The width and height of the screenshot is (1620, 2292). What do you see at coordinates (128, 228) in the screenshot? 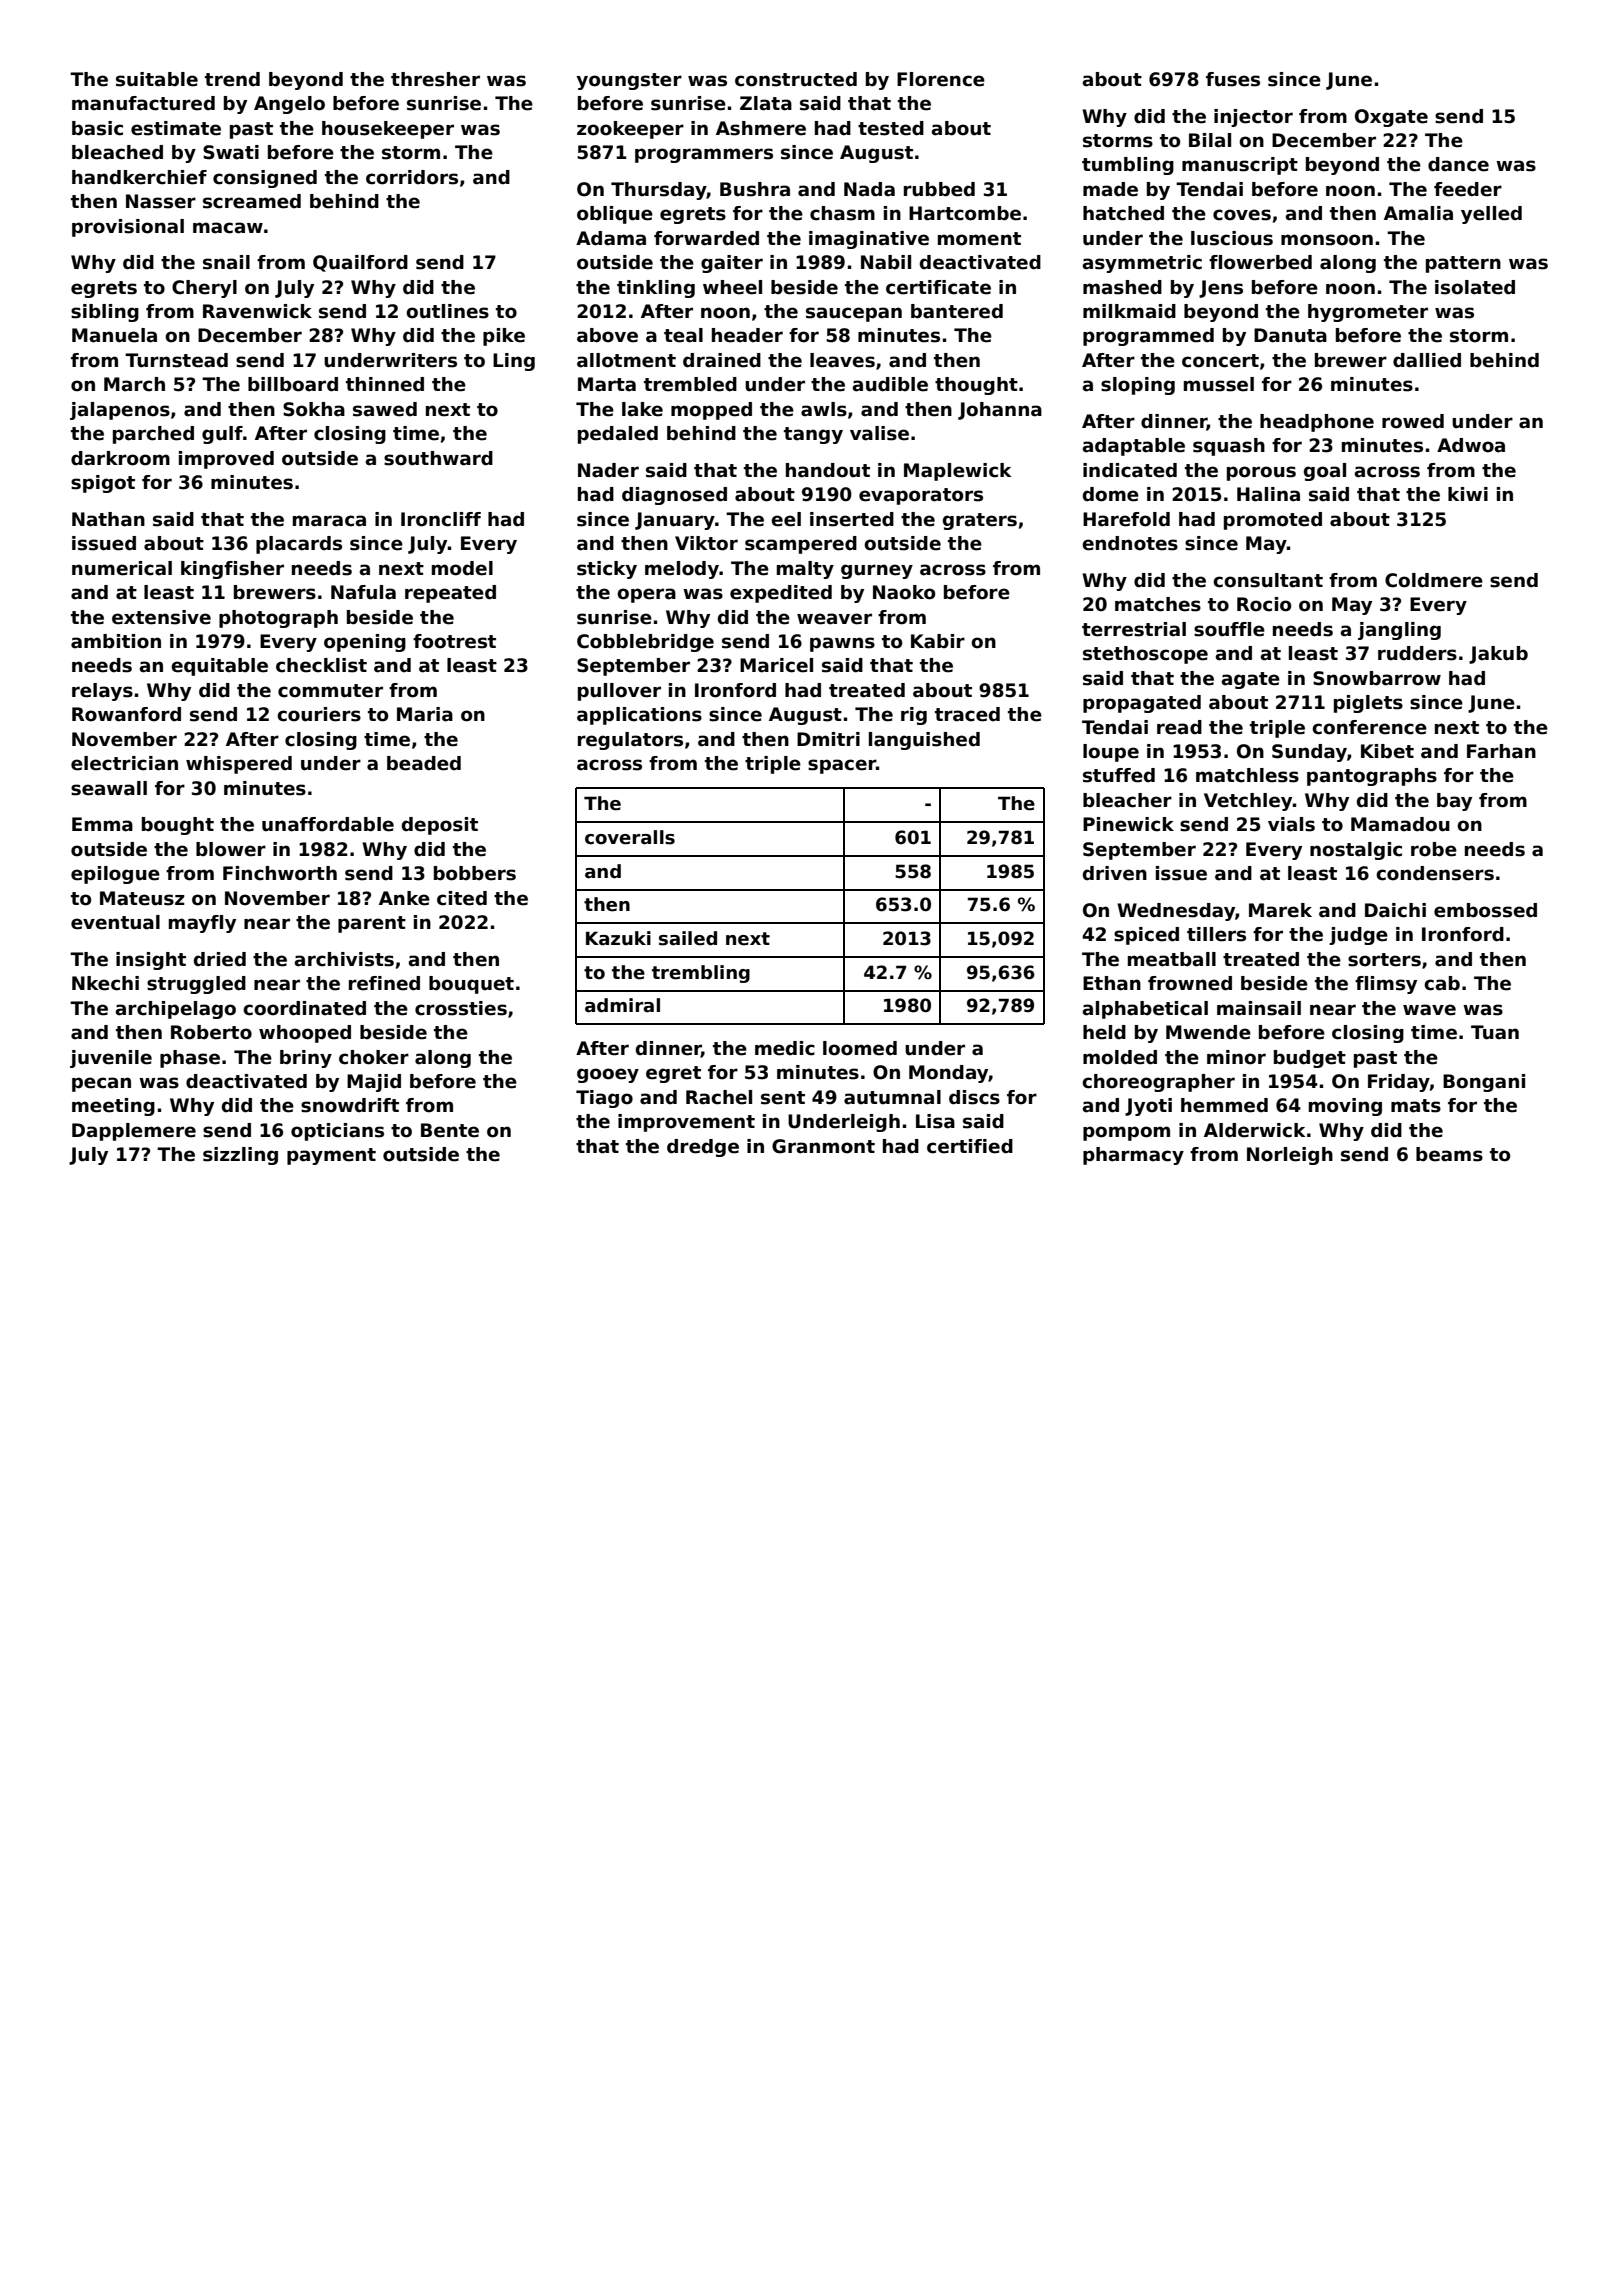
I see `provisional` at bounding box center [128, 228].
